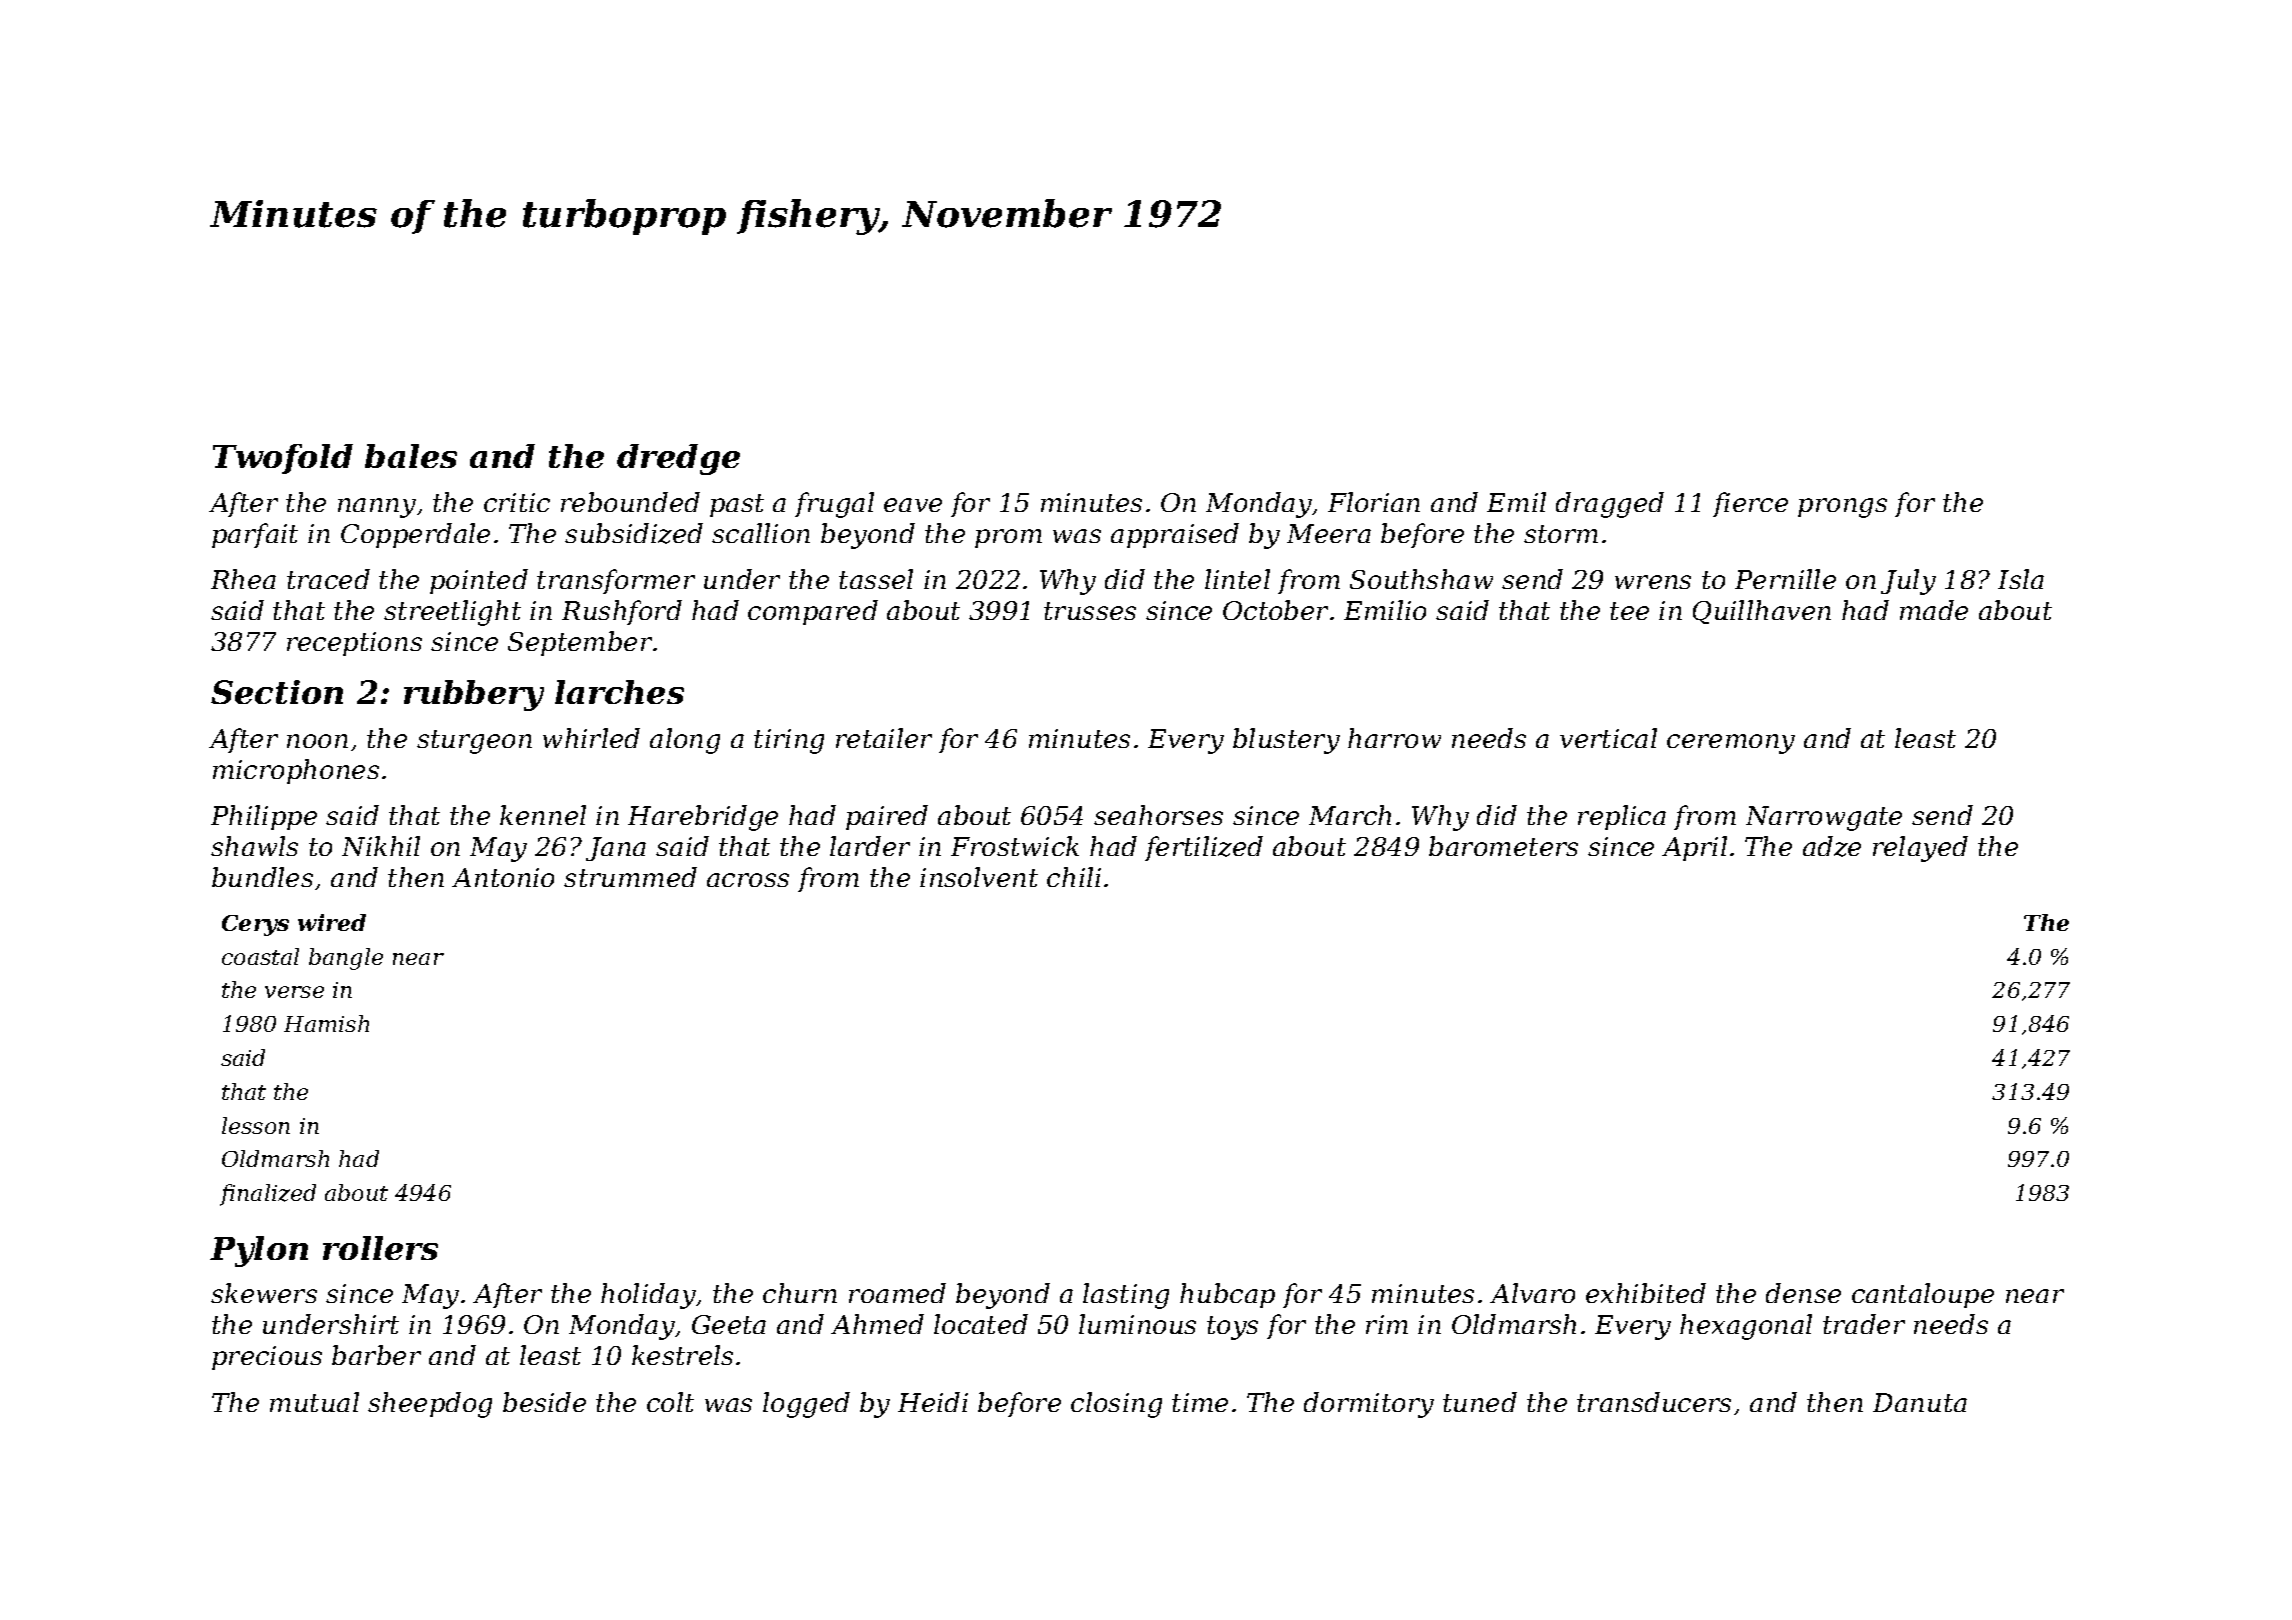 The height and width of the screenshot is (1620, 2292). I want to click on closing, so click(1116, 1405).
